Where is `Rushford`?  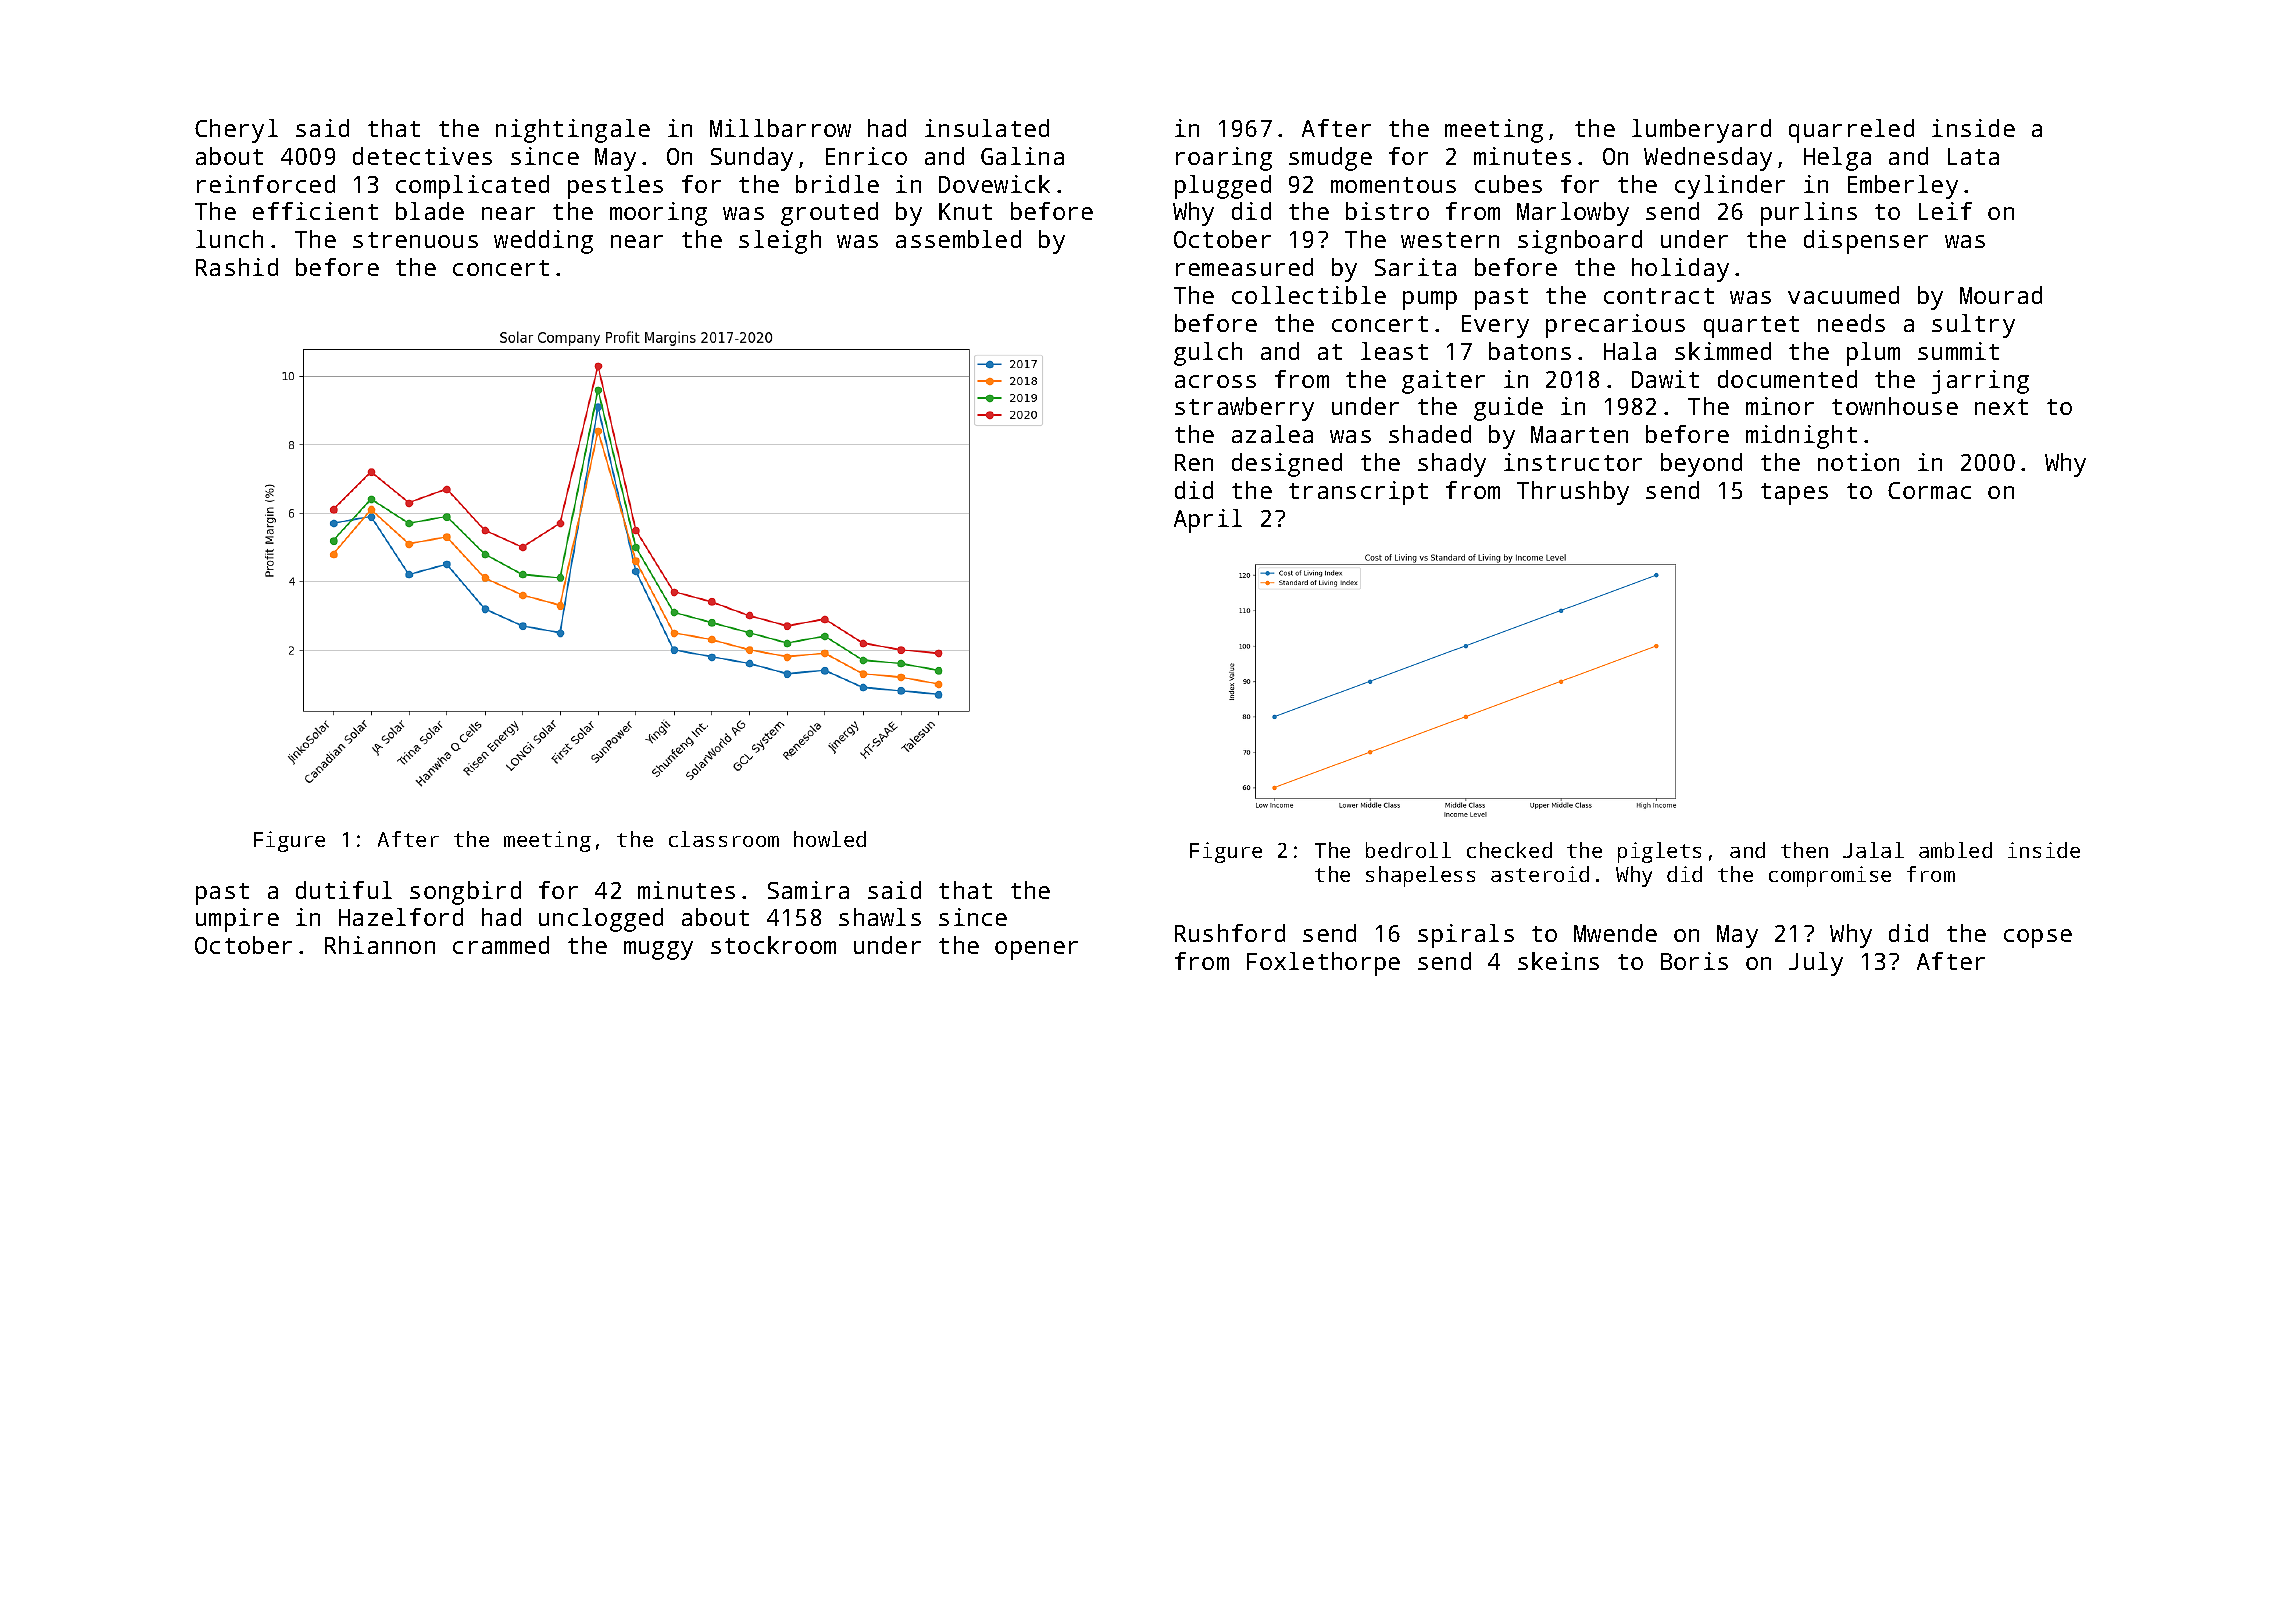 Rushford is located at coordinates (1230, 933).
